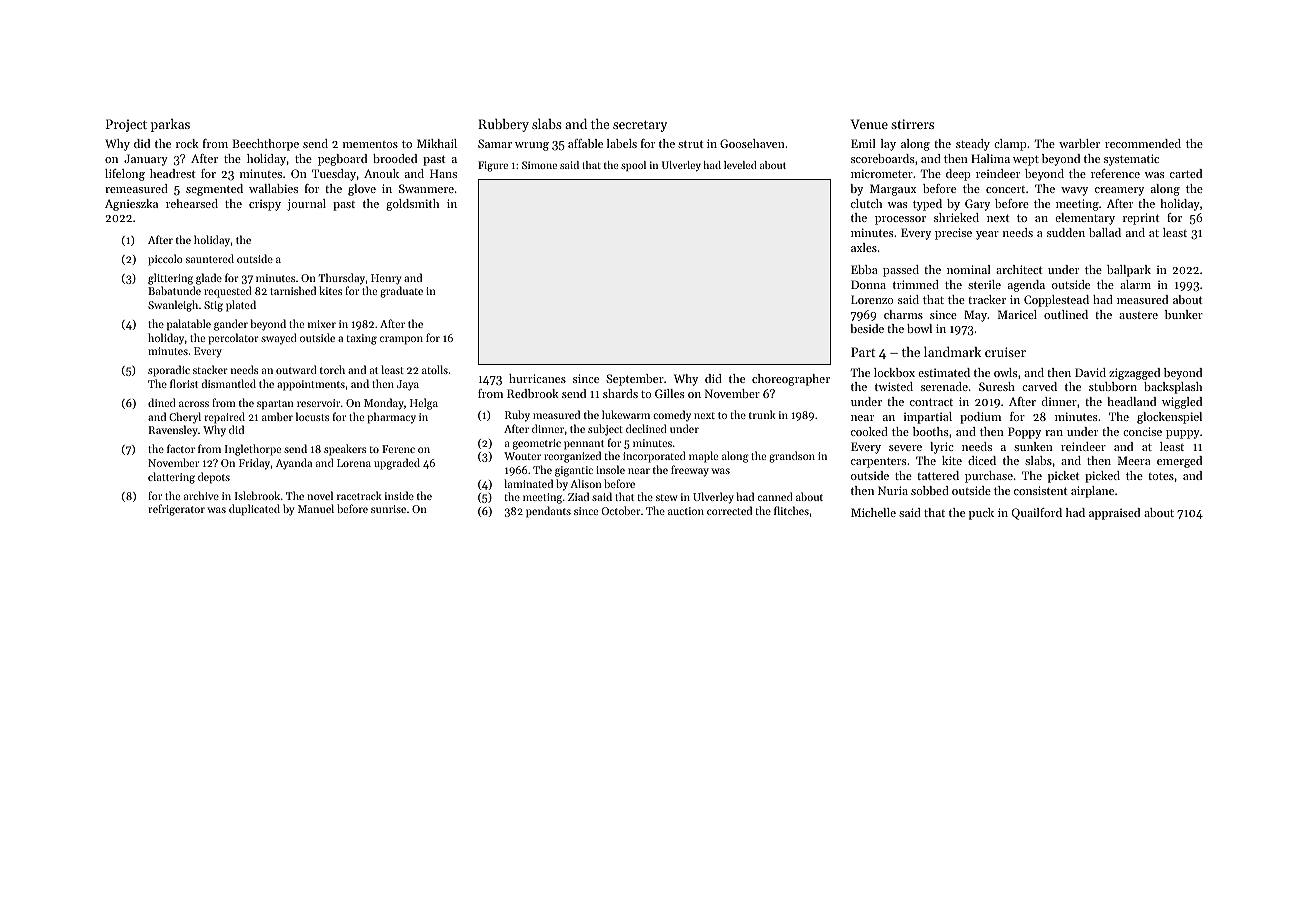  I want to click on trunk, so click(762, 414).
